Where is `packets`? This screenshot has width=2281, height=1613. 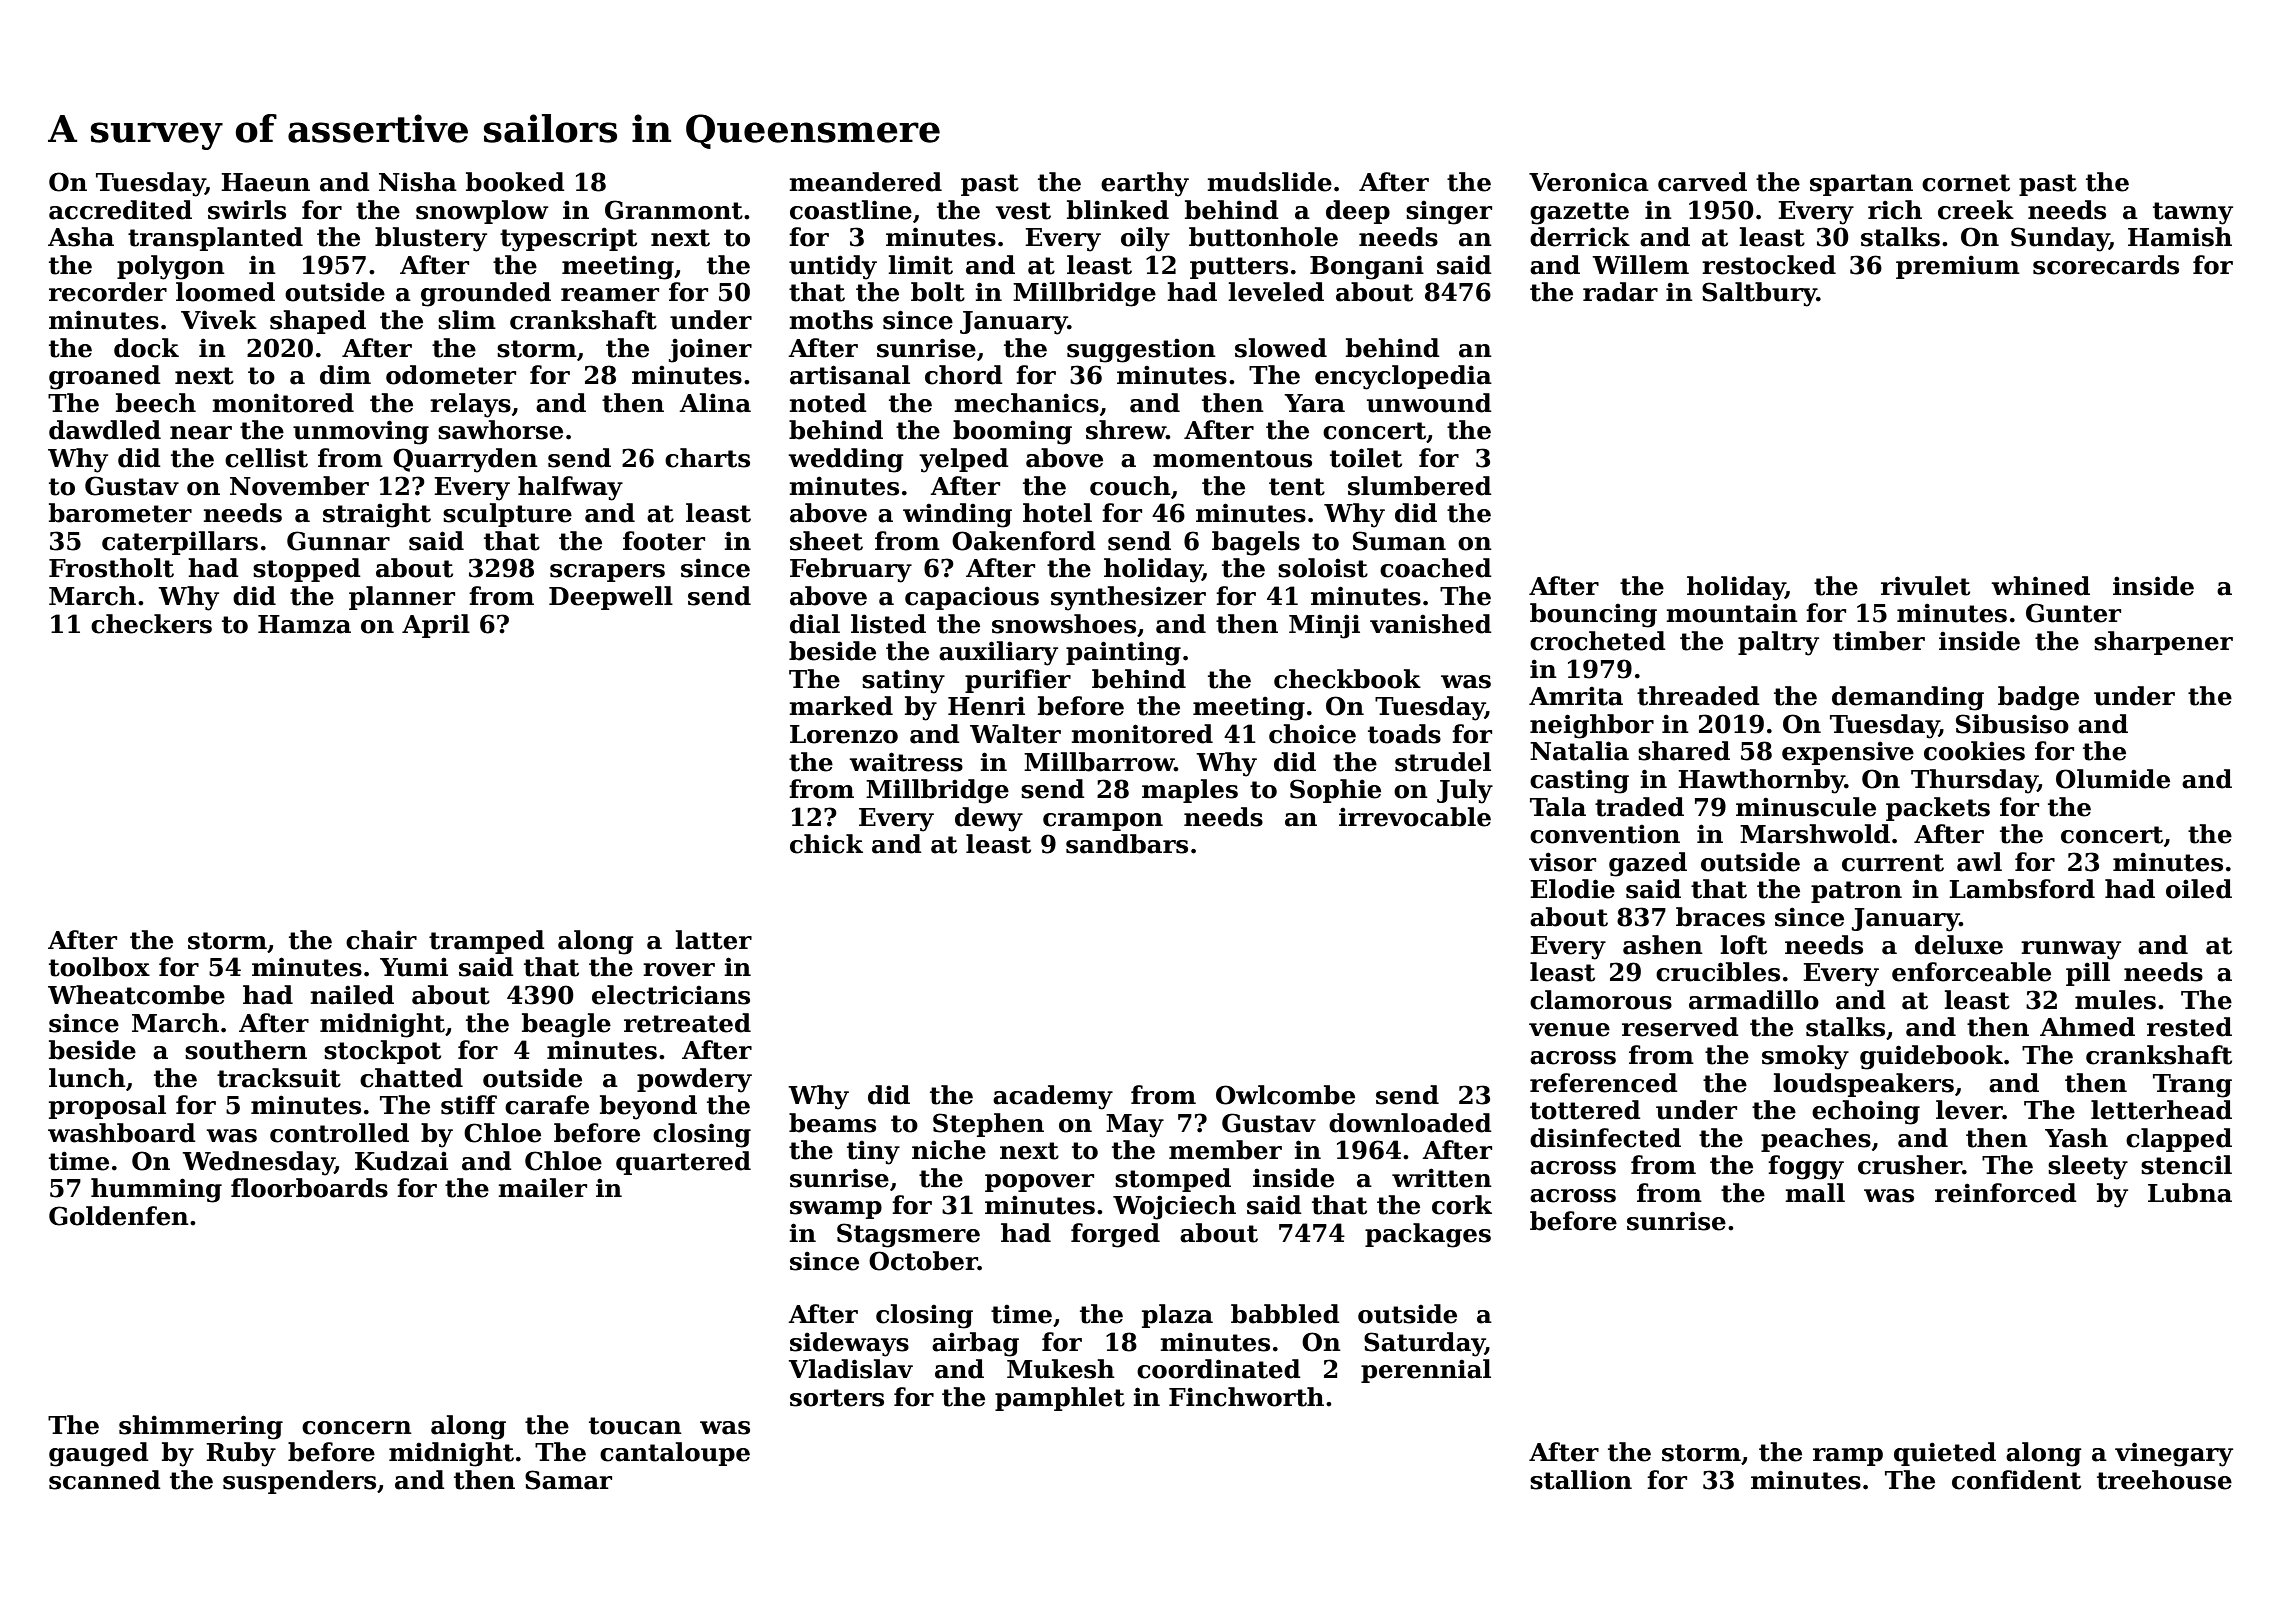 packets is located at coordinates (1938, 809).
